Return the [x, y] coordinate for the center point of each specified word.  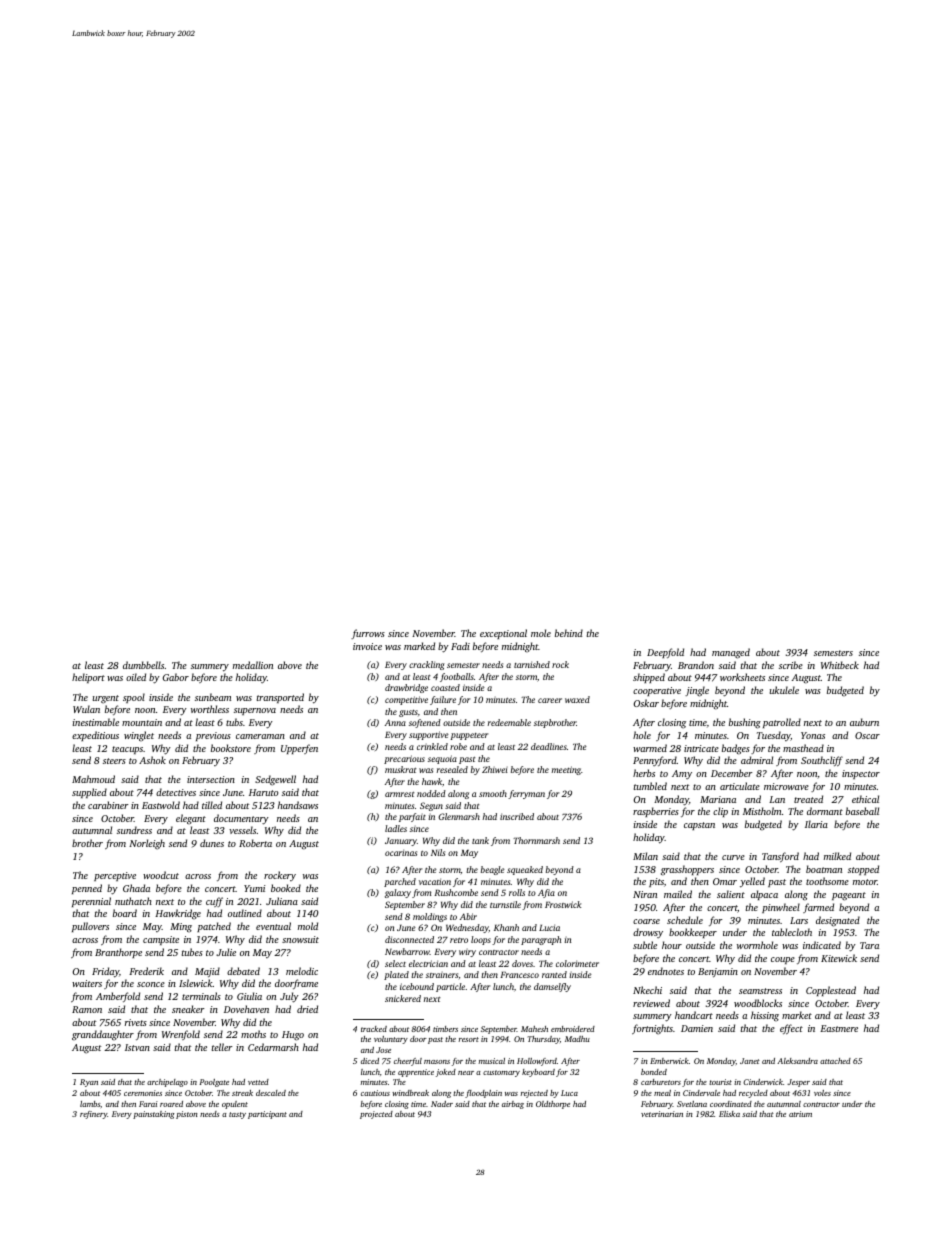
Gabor [176, 677]
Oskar [646, 703]
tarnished [532, 664]
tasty [237, 1115]
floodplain [483, 1094]
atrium [800, 1114]
